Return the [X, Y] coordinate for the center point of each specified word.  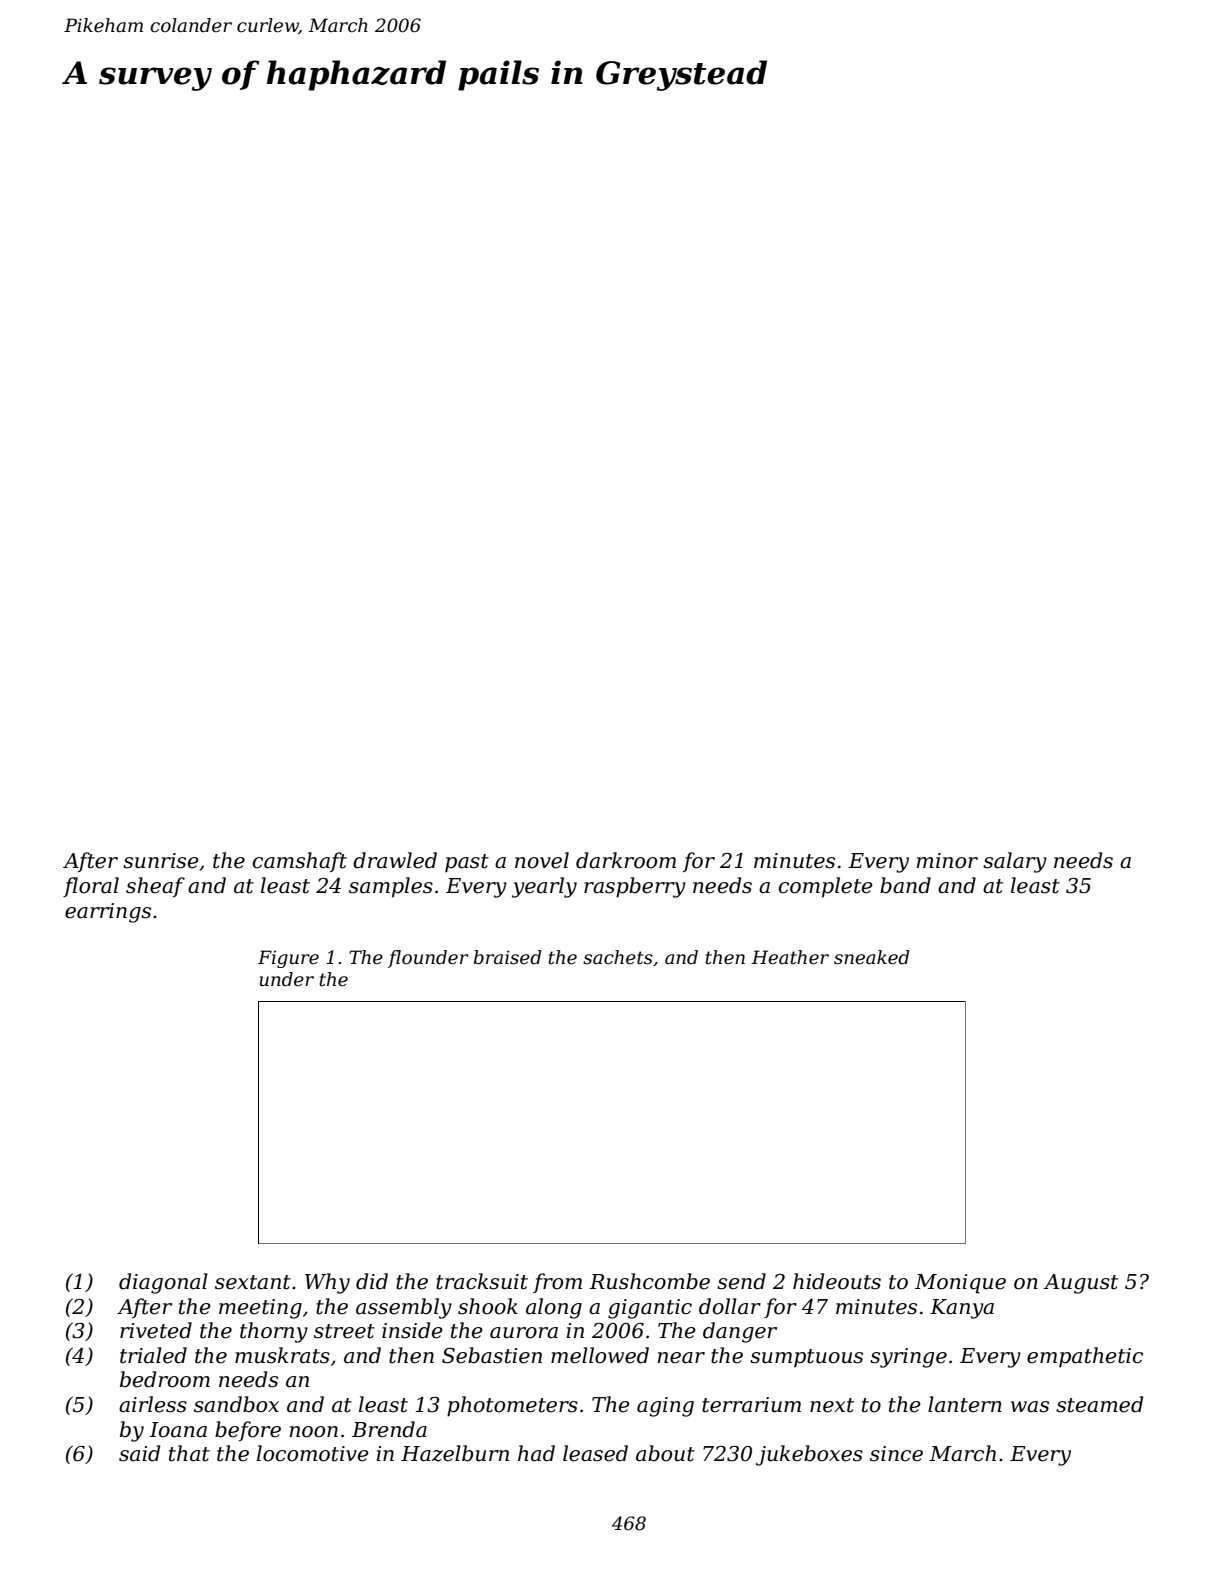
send [741, 1281]
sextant [253, 1282]
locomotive [313, 1453]
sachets [618, 957]
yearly [544, 887]
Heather [790, 957]
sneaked [871, 957]
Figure [288, 959]
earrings [108, 913]
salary [1015, 862]
